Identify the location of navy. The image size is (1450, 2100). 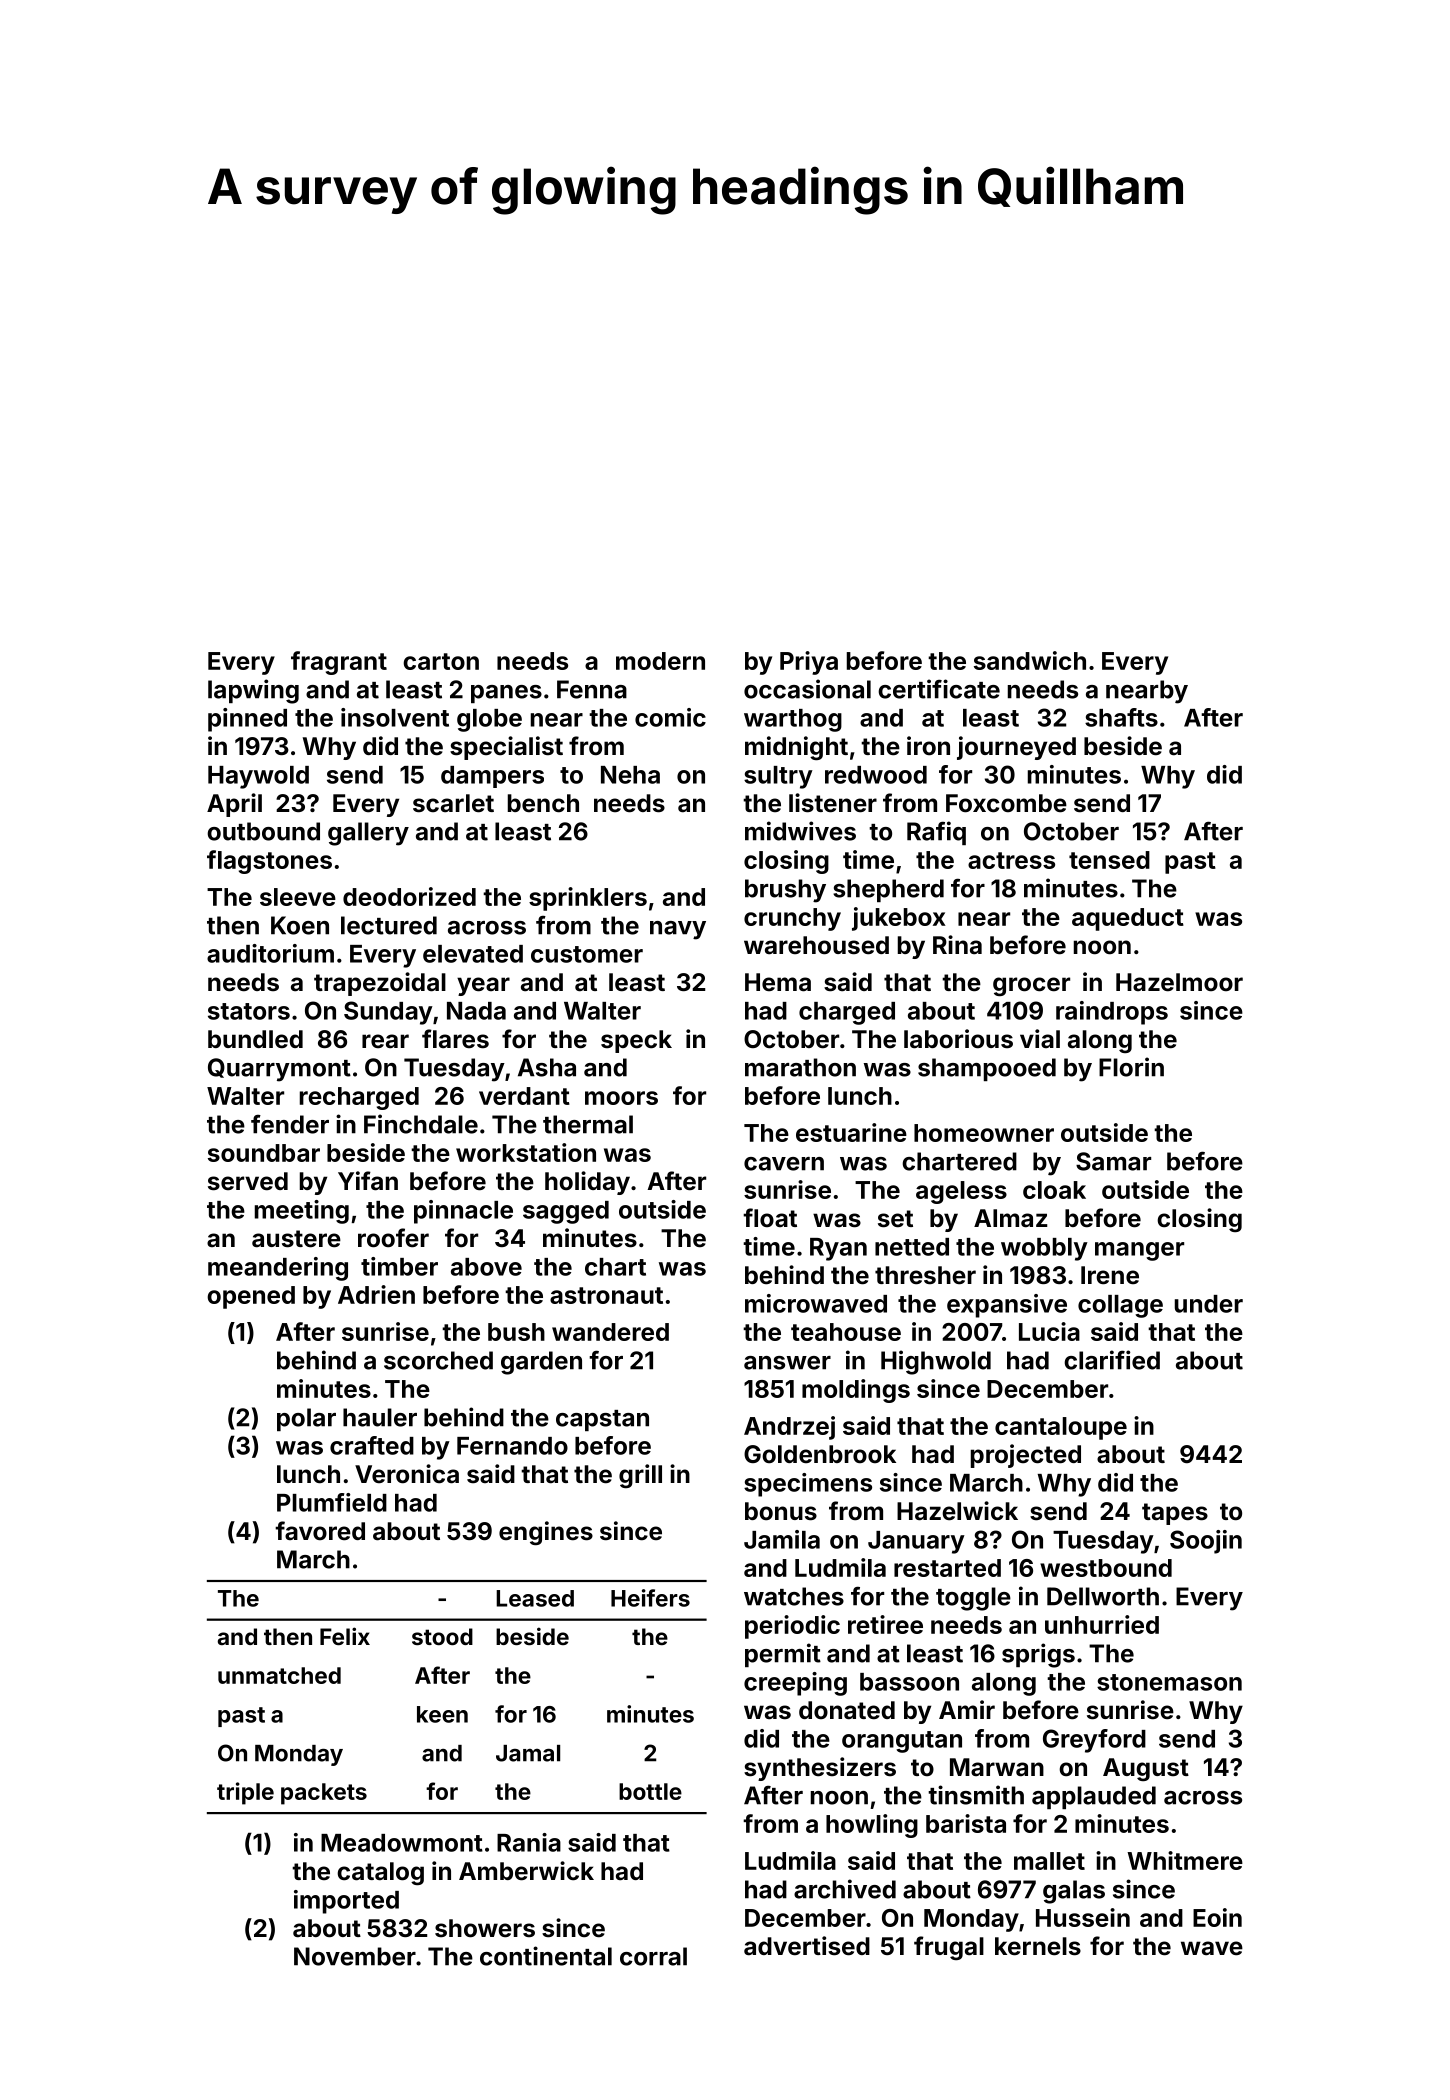
(678, 930).
